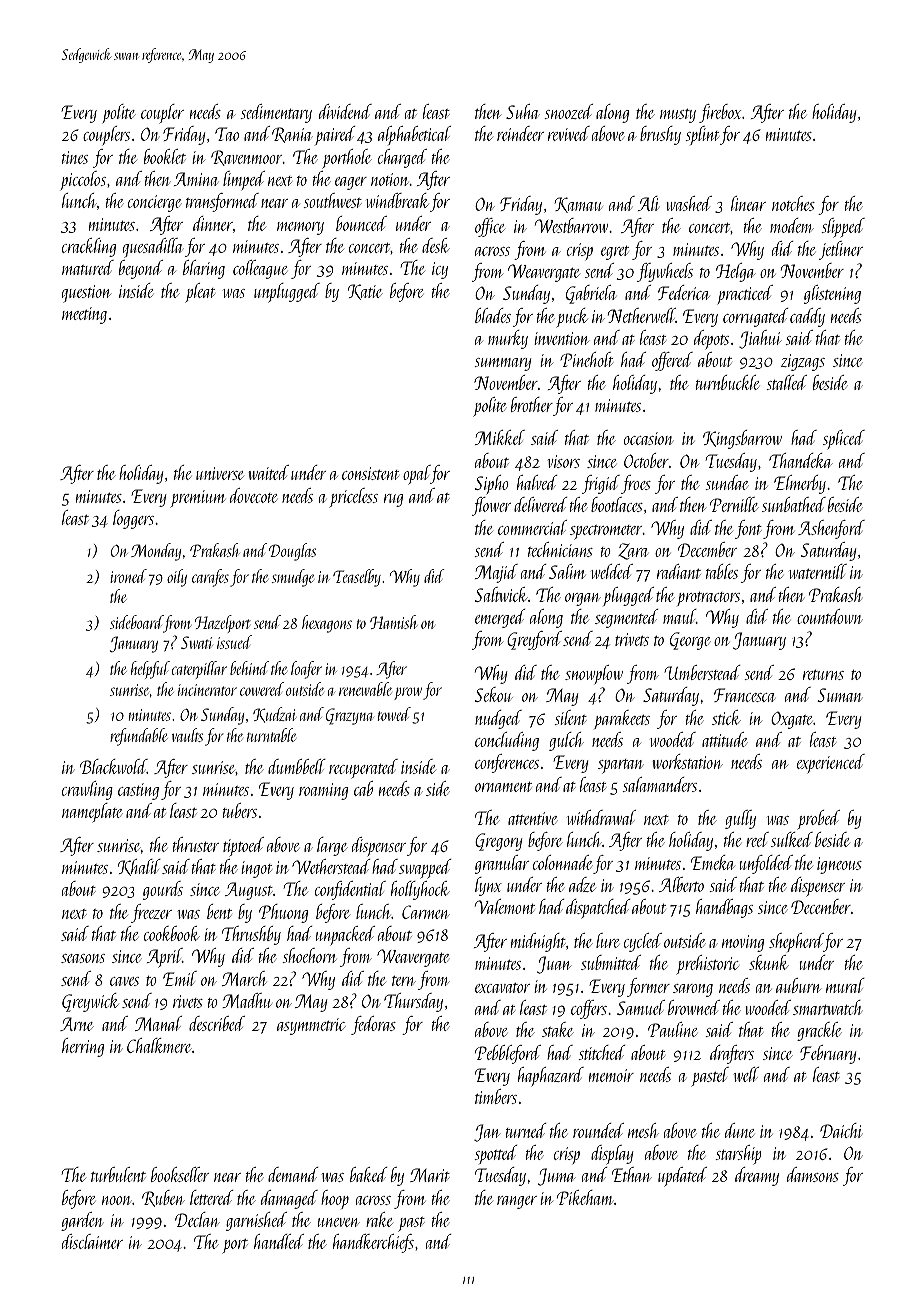 The width and height of the screenshot is (924, 1308). Describe the element at coordinates (128, 576) in the screenshot. I see `ironed` at that location.
